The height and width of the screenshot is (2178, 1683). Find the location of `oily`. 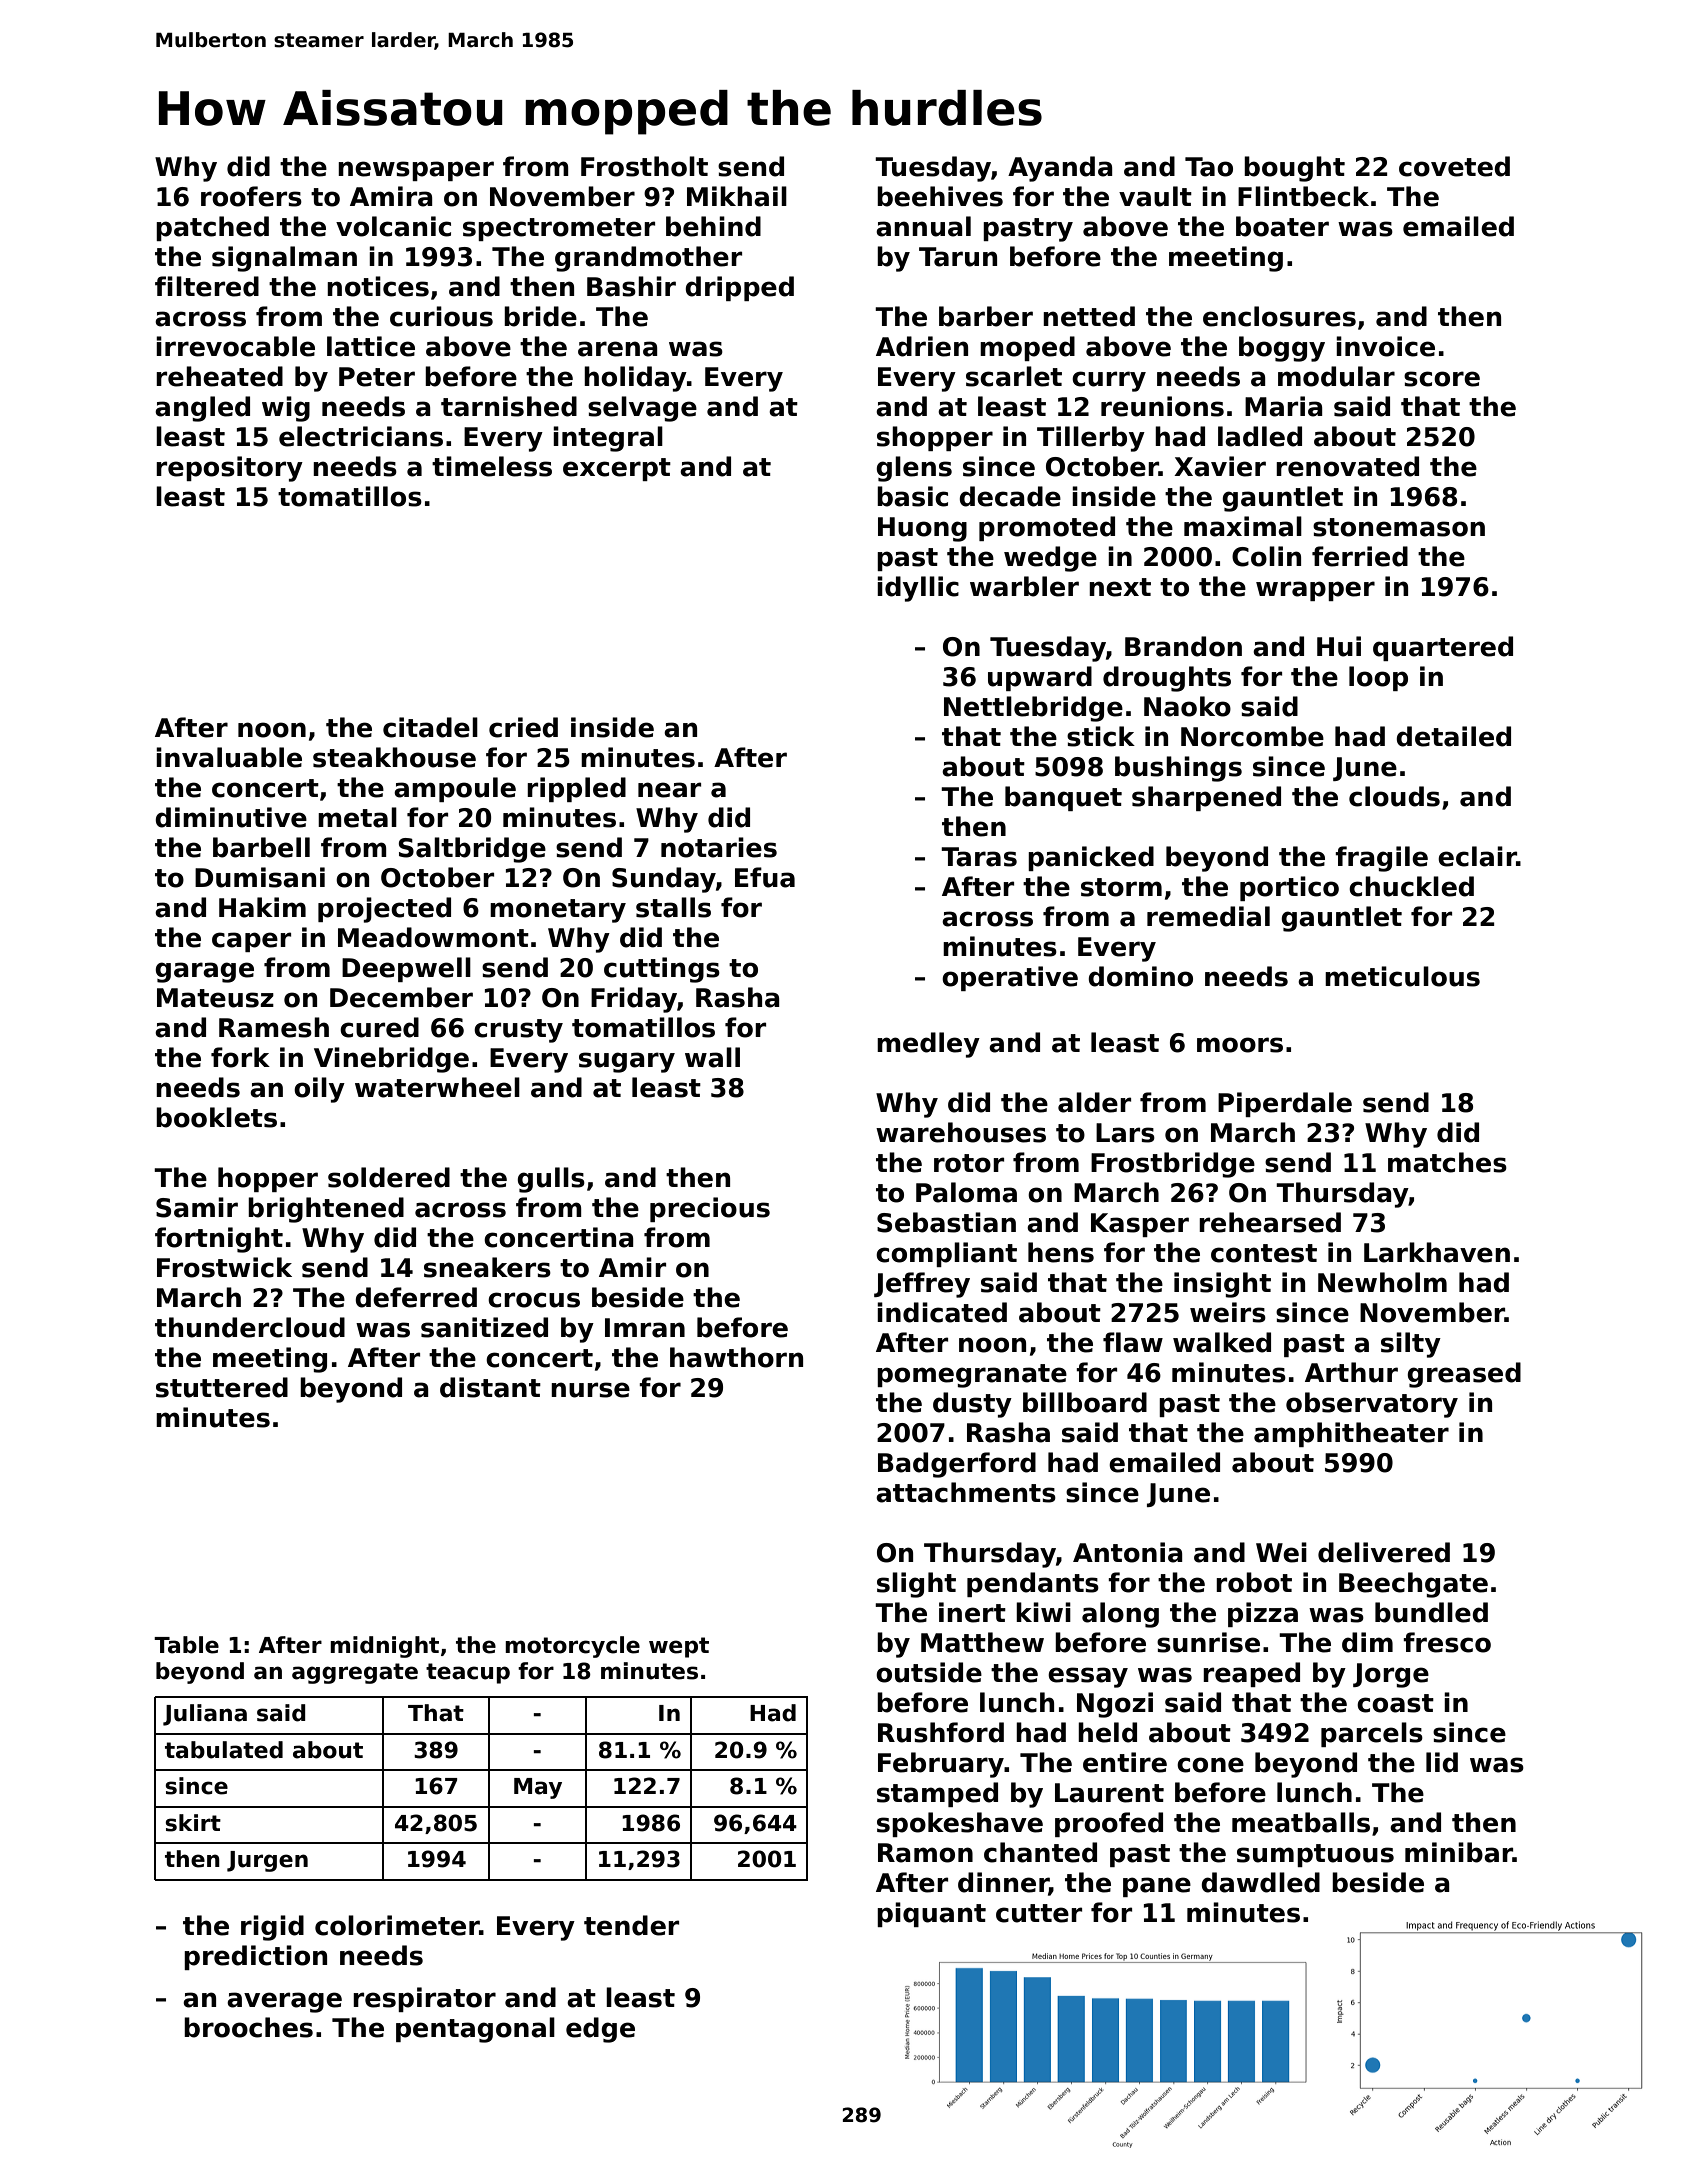

oily is located at coordinates (319, 1090).
